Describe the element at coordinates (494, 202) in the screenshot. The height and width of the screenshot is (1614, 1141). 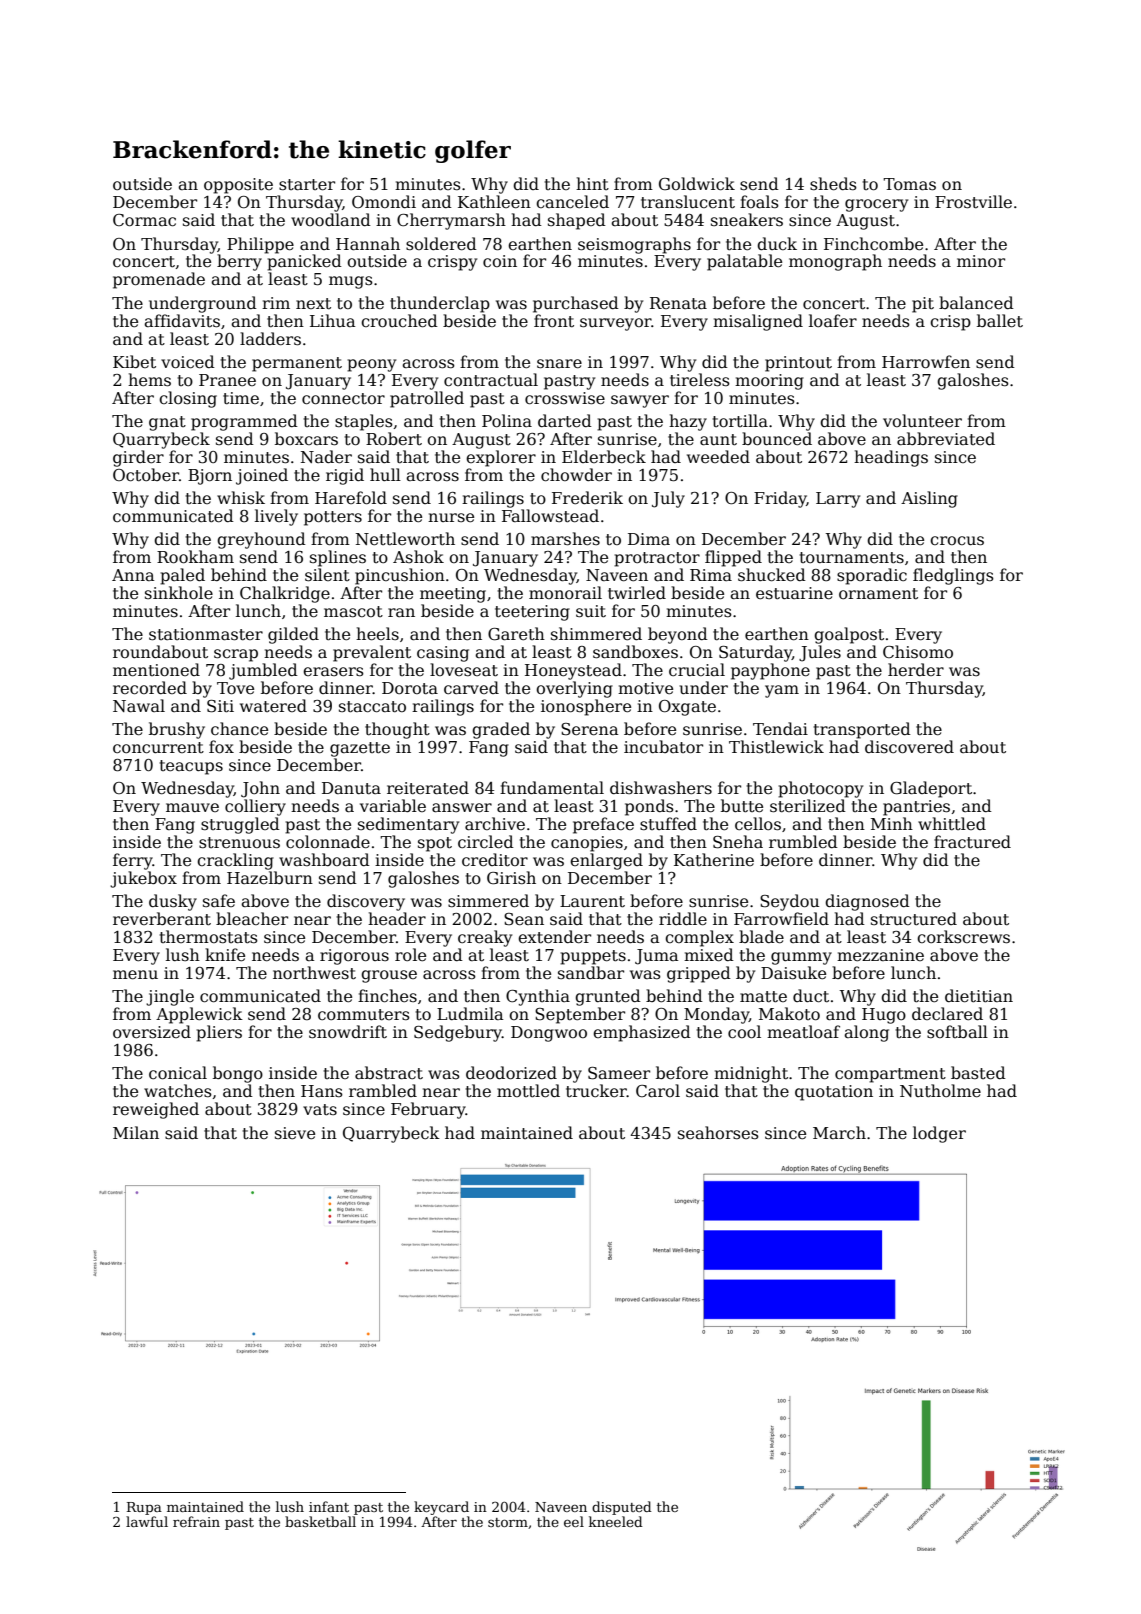
I see `Kathleen` at that location.
